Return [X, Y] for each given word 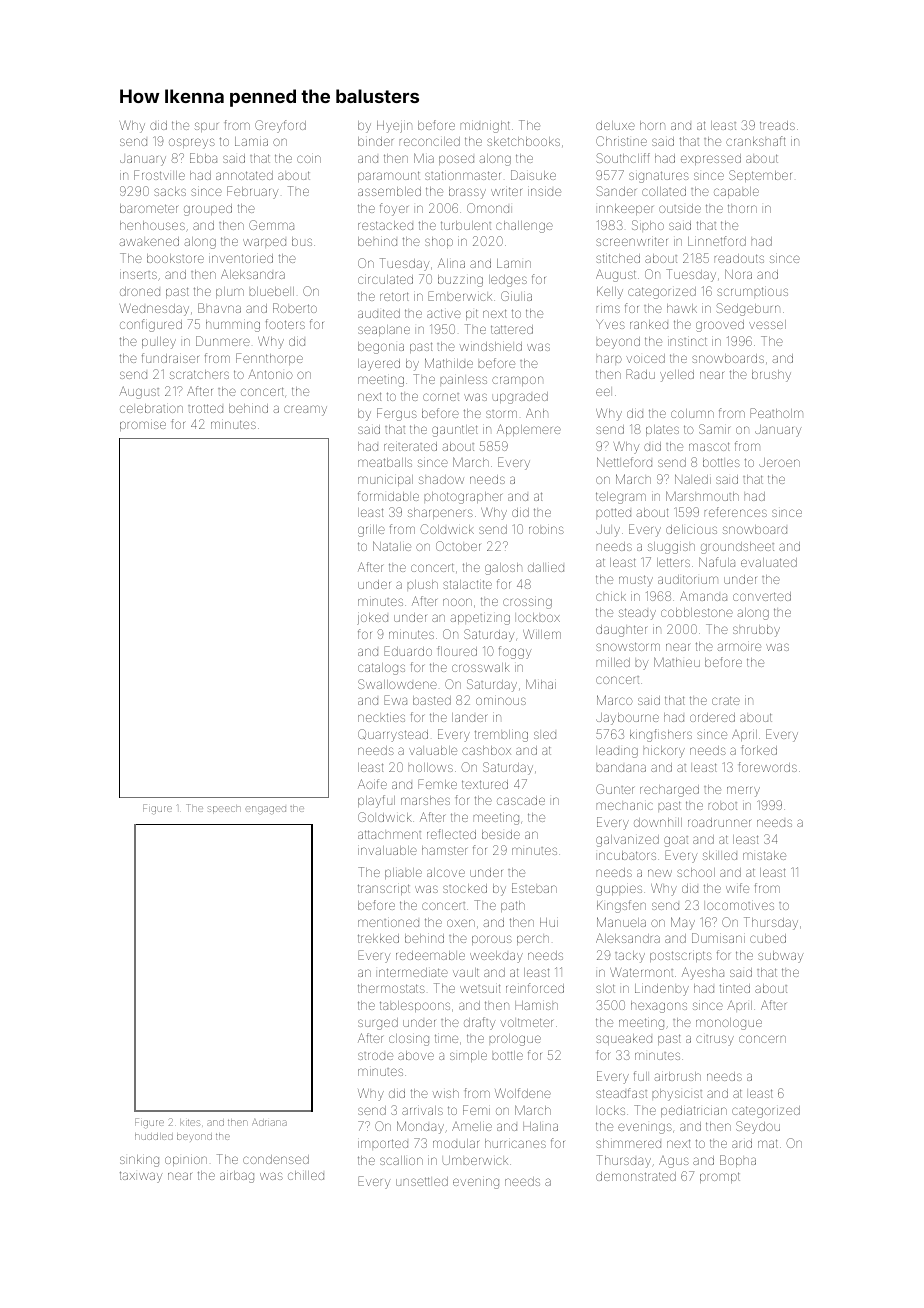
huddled [154, 1136]
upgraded [520, 398]
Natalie [392, 546]
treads [777, 125]
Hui [549, 922]
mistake [764, 855]
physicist [677, 1095]
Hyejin [394, 127]
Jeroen [779, 462]
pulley [159, 343]
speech [224, 810]
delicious [691, 529]
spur [206, 127]
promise [143, 426]
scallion [401, 1160]
